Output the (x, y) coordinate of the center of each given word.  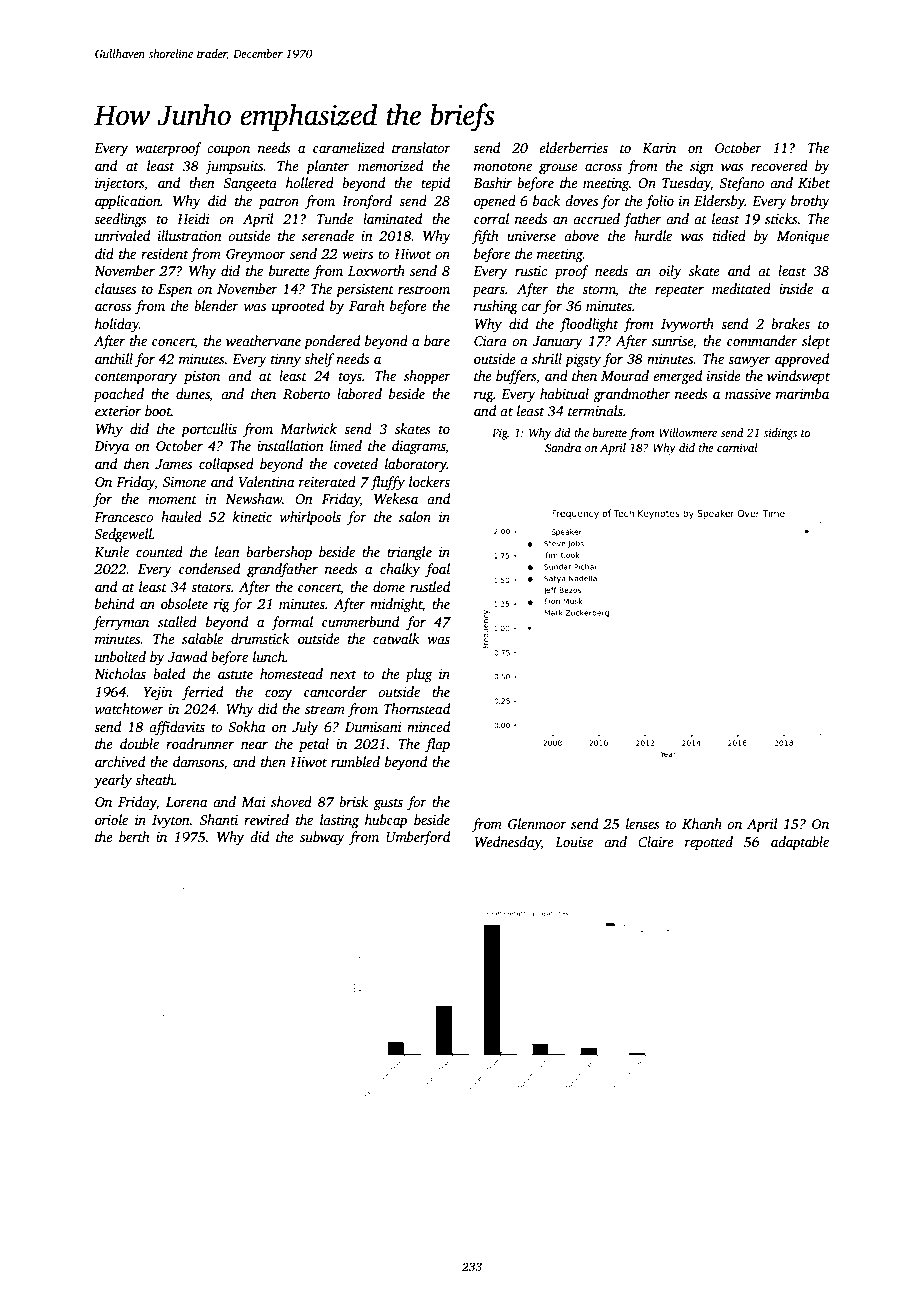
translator (421, 147)
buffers (516, 377)
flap (437, 745)
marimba (802, 393)
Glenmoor (537, 823)
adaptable (800, 843)
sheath (154, 779)
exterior (118, 411)
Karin (659, 148)
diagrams (419, 447)
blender (216, 305)
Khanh (702, 823)
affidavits (177, 728)
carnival (737, 447)
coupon (228, 151)
